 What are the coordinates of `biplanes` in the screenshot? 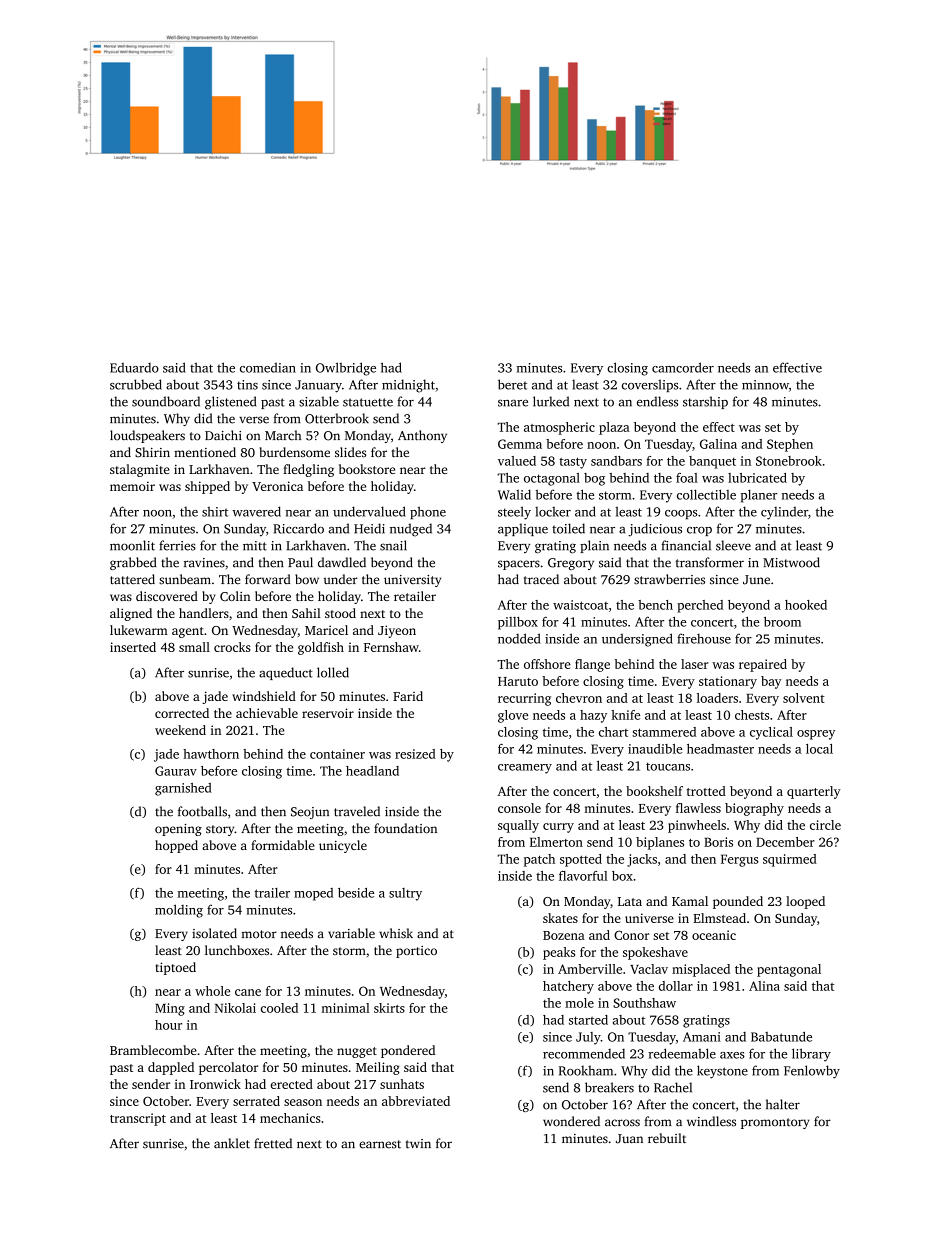 It's located at (660, 843).
